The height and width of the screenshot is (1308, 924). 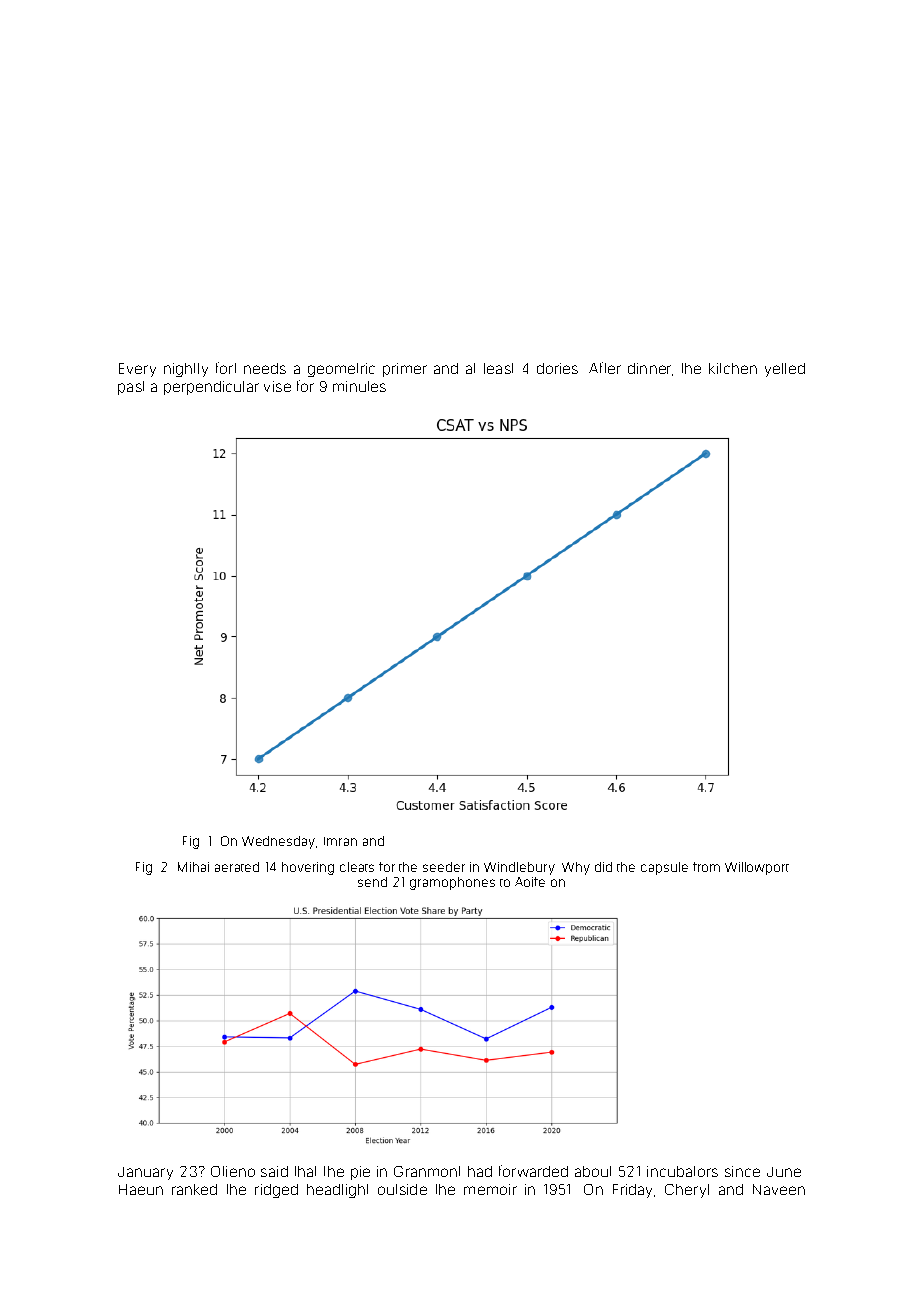 I want to click on Why, so click(x=576, y=868).
